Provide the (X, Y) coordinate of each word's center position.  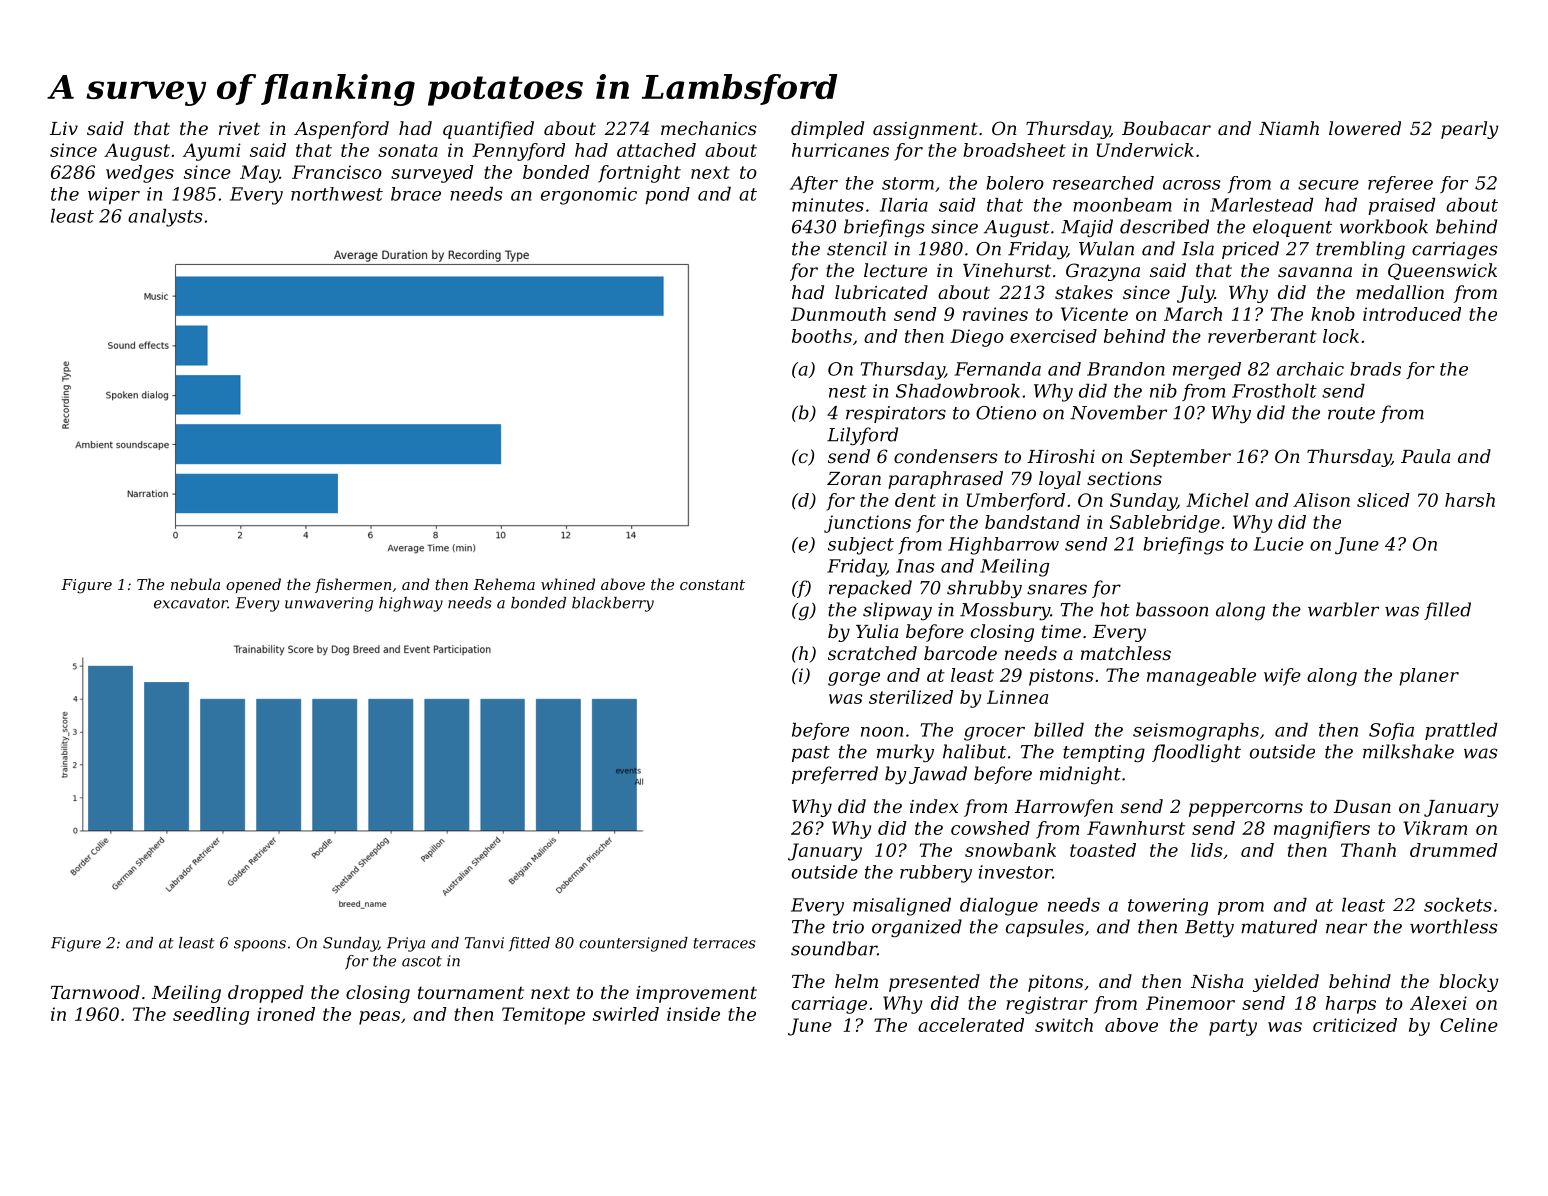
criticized (1355, 1025)
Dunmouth (838, 314)
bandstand (1032, 522)
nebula (195, 584)
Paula (1425, 456)
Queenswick (1442, 271)
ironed (286, 1014)
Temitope (543, 1016)
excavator (191, 603)
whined (568, 584)
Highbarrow (1003, 546)
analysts (165, 218)
